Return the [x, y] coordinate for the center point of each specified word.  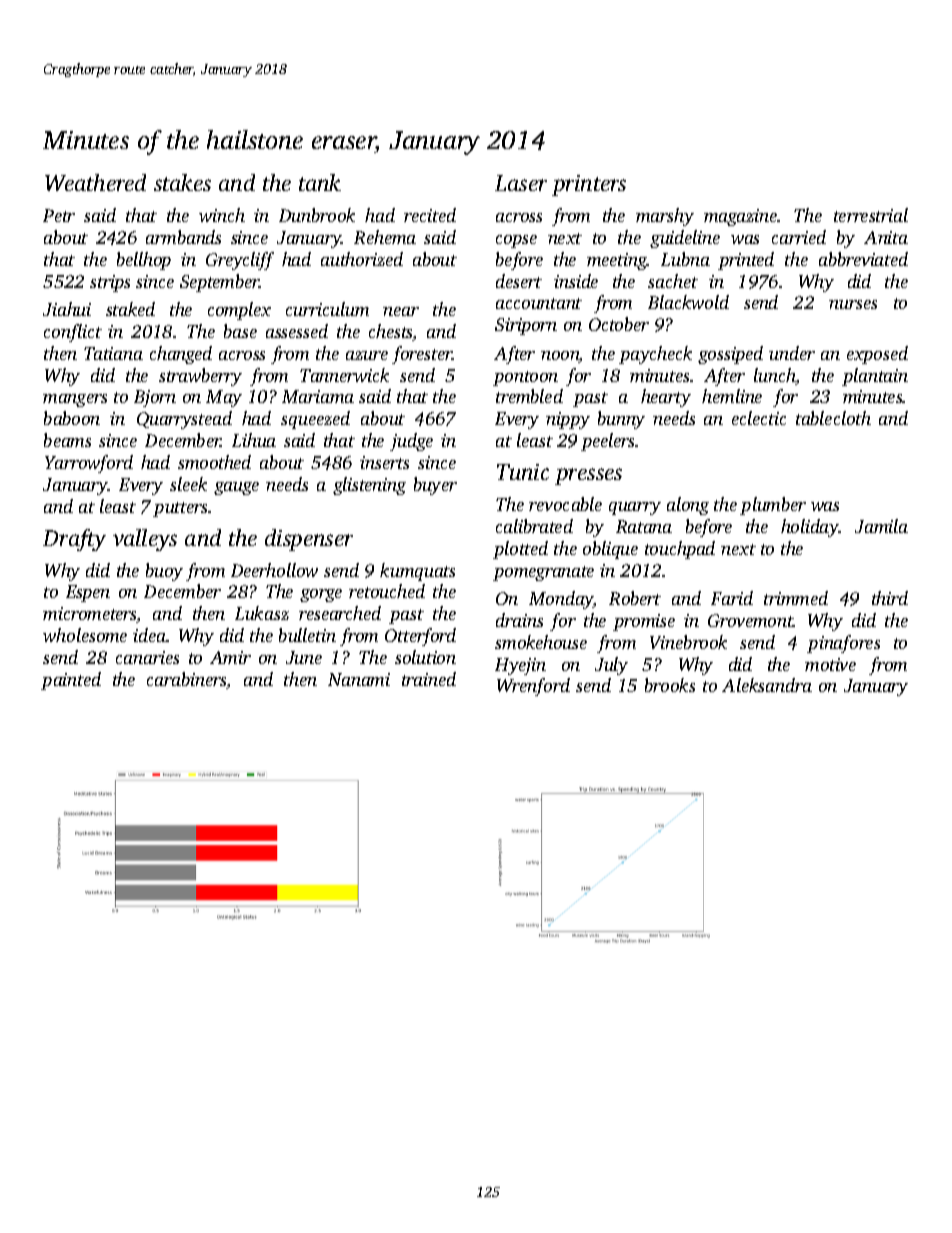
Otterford [420, 637]
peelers [608, 442]
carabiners [186, 679]
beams [67, 440]
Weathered [95, 182]
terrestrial [871, 215]
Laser [521, 183]
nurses [853, 304]
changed [181, 355]
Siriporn [526, 326]
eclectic [759, 418]
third [890, 598]
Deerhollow [274, 570]
